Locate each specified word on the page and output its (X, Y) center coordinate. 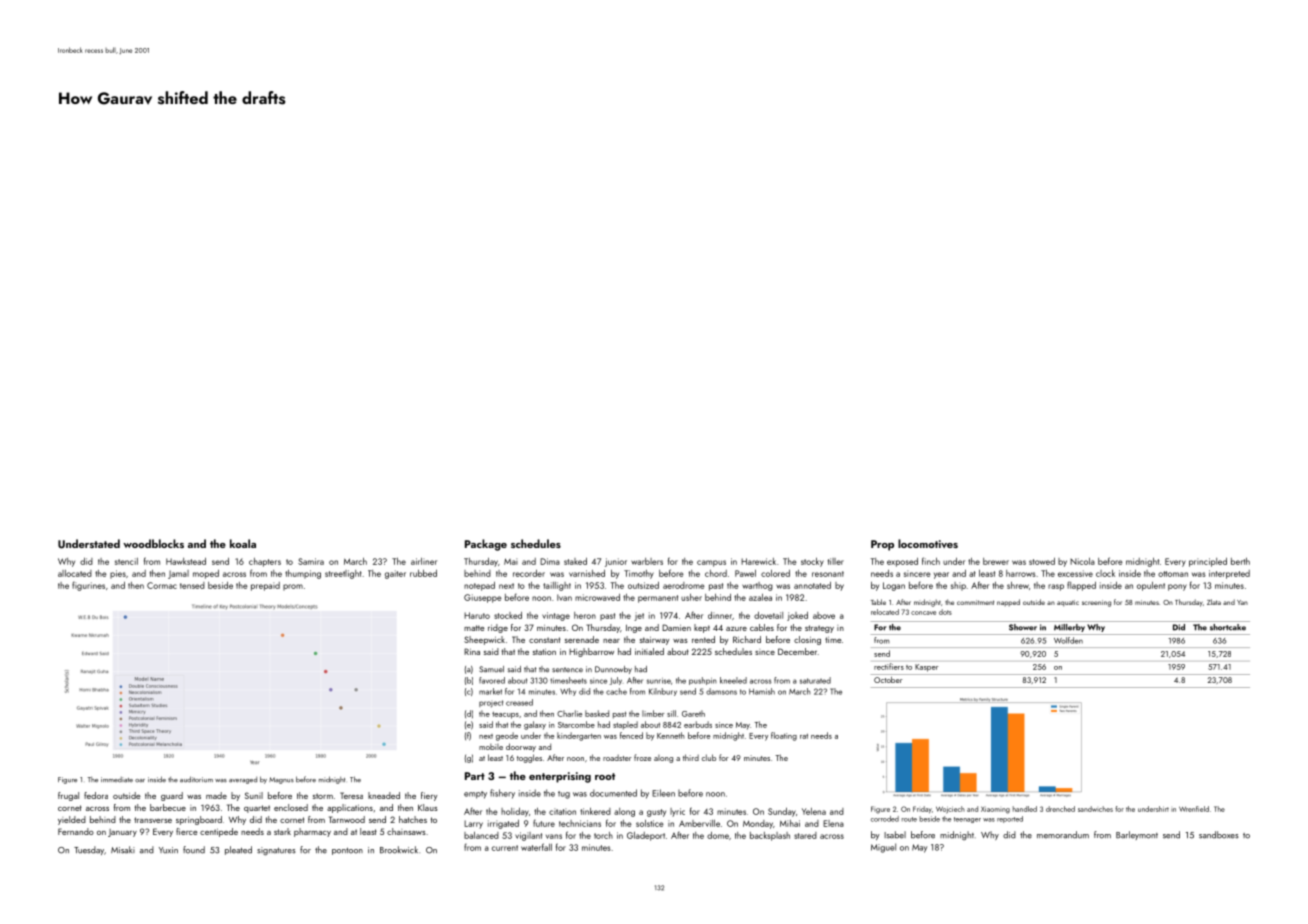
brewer (996, 561)
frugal (68, 796)
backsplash (770, 836)
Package (486, 545)
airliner (424, 561)
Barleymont (1137, 835)
